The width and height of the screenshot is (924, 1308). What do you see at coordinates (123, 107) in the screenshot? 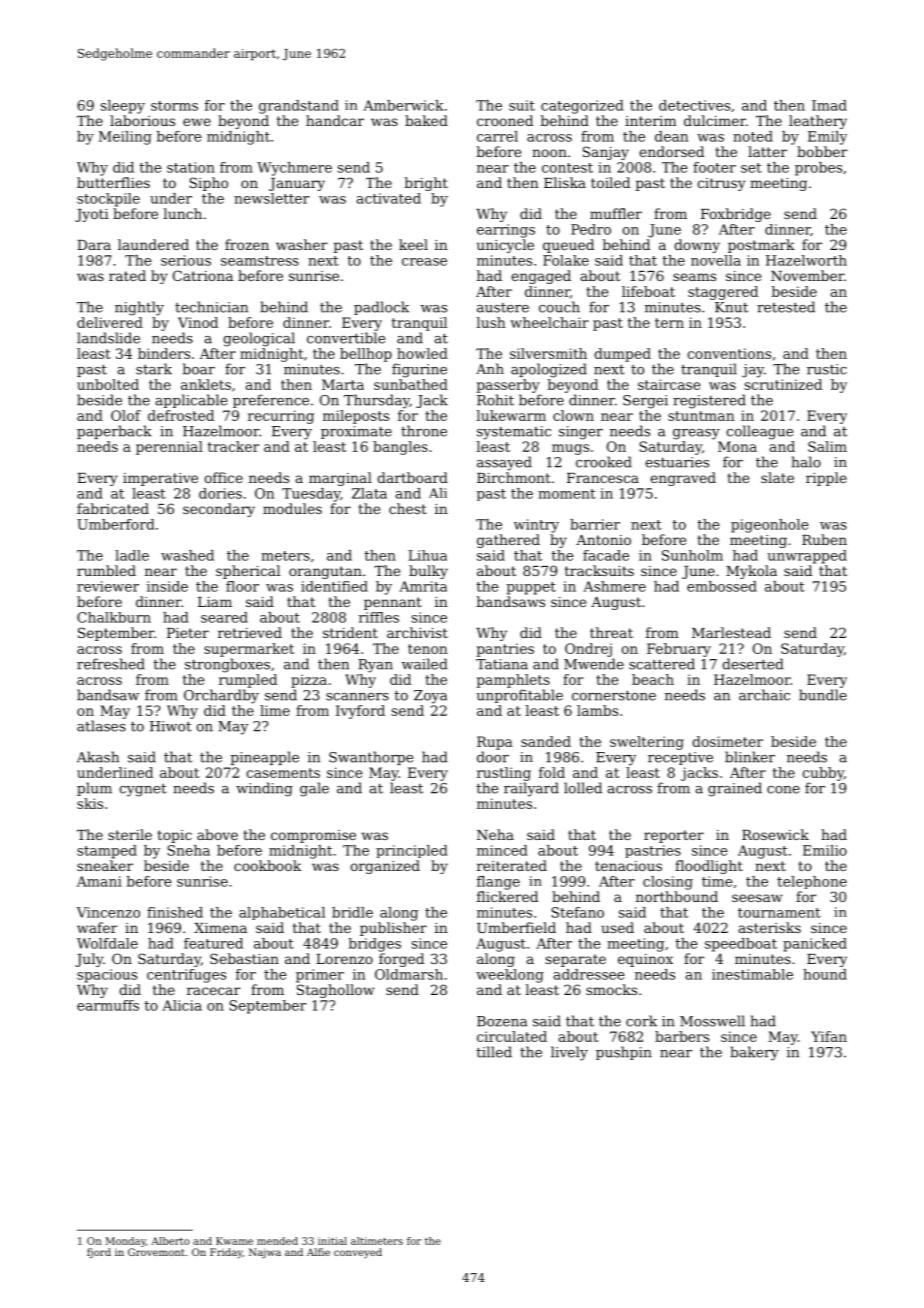
I see `sleepy` at bounding box center [123, 107].
